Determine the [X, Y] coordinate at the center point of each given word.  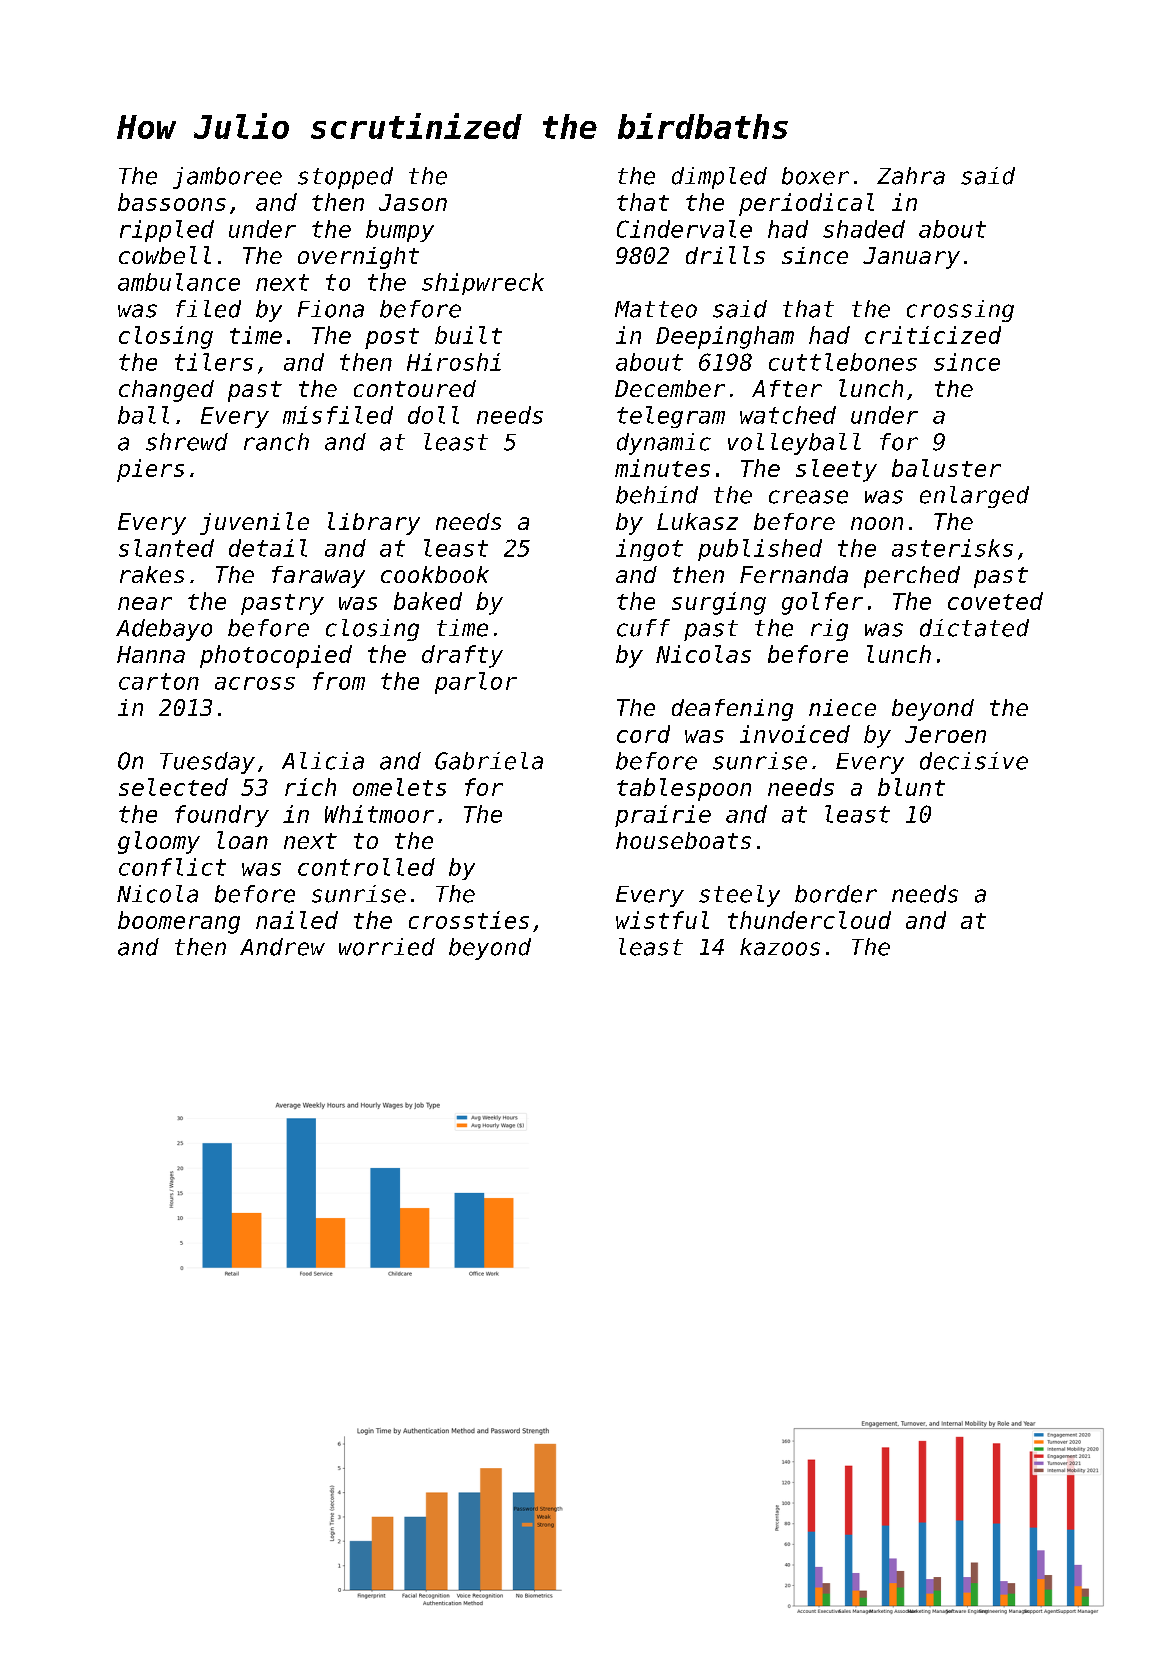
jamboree [227, 178]
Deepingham [725, 337]
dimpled [719, 178]
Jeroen [945, 734]
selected [173, 787]
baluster [946, 468]
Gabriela [489, 761]
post [392, 338]
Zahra [911, 176]
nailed [297, 920]
